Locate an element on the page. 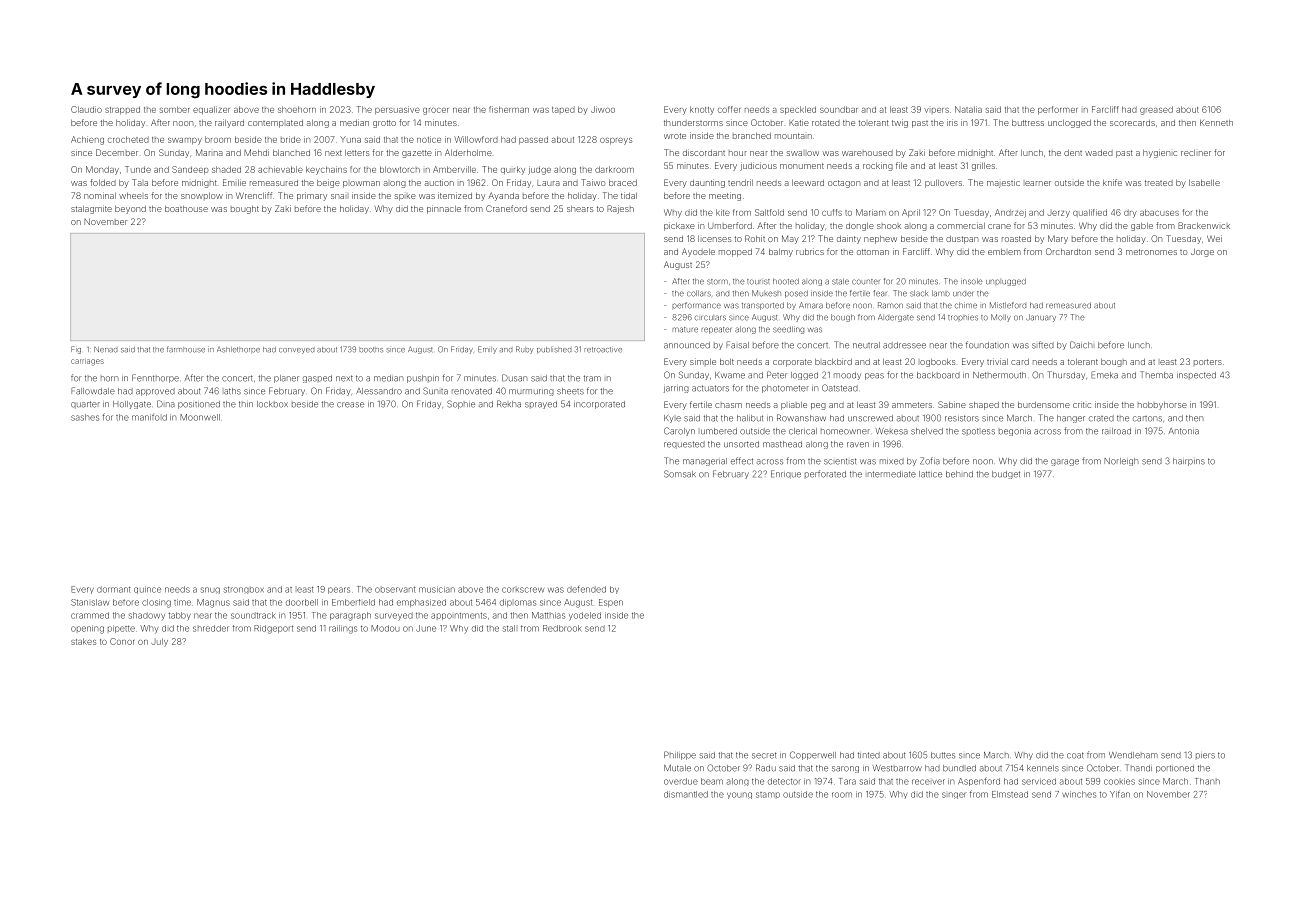  sifted is located at coordinates (1043, 345).
